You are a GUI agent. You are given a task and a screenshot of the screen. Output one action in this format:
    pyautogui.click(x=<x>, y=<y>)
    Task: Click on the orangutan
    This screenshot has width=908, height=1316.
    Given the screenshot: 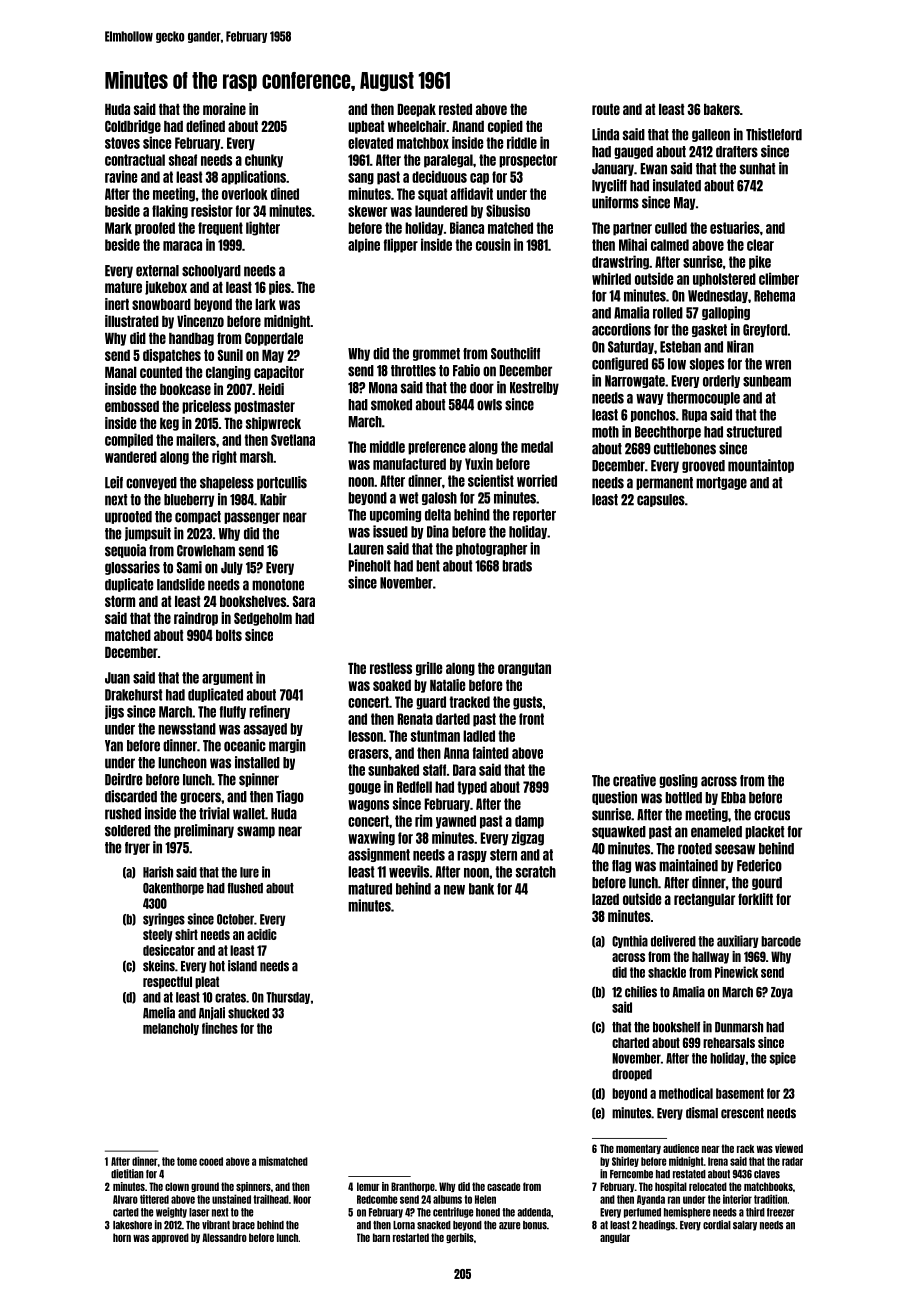 What is the action you would take?
    pyautogui.click(x=524, y=669)
